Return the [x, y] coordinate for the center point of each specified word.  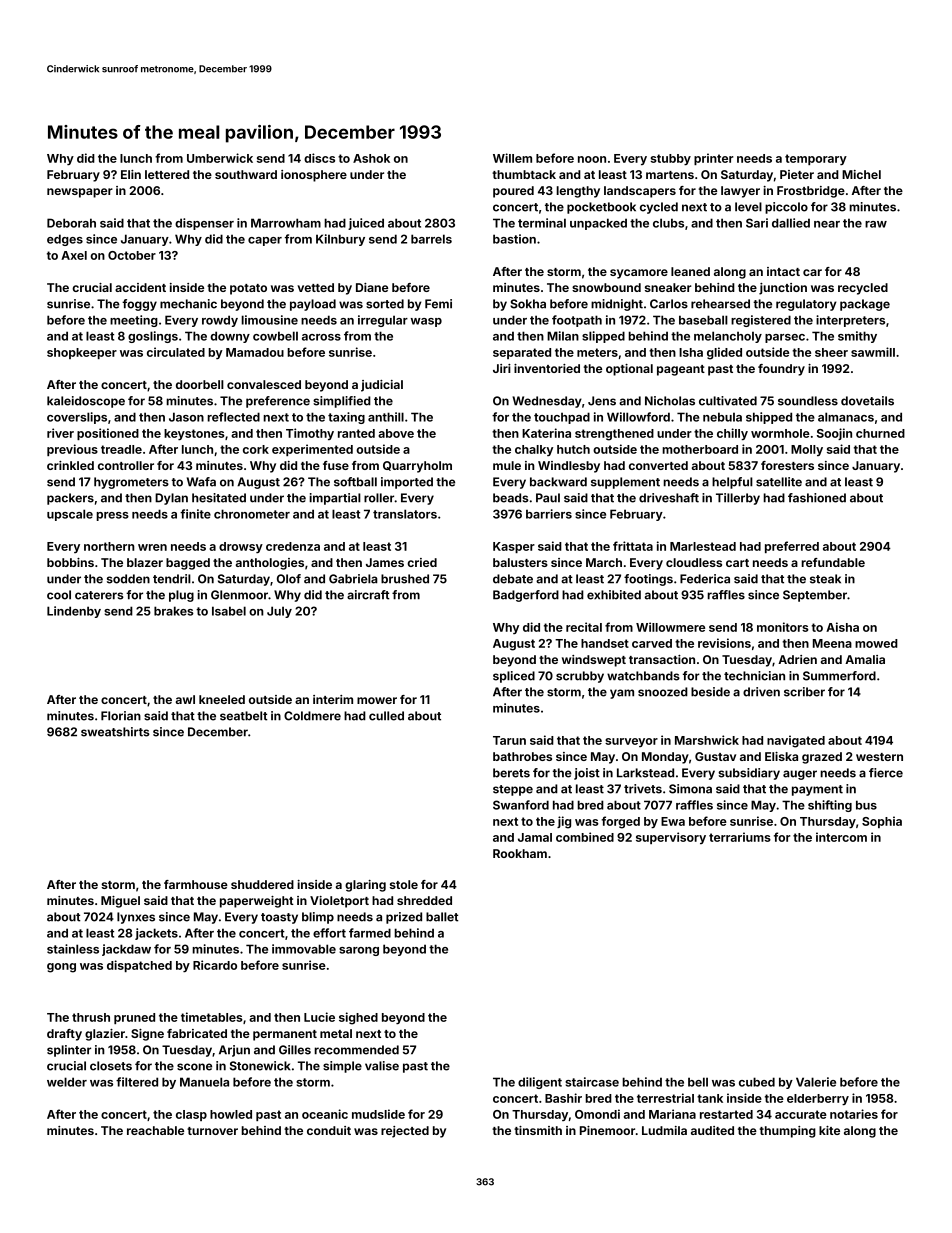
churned [880, 433]
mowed [876, 643]
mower [377, 700]
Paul [548, 498]
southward [246, 174]
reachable [155, 1130]
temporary [816, 159]
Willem [512, 158]
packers [70, 499]
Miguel [120, 902]
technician [754, 676]
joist [587, 774]
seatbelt [243, 716]
